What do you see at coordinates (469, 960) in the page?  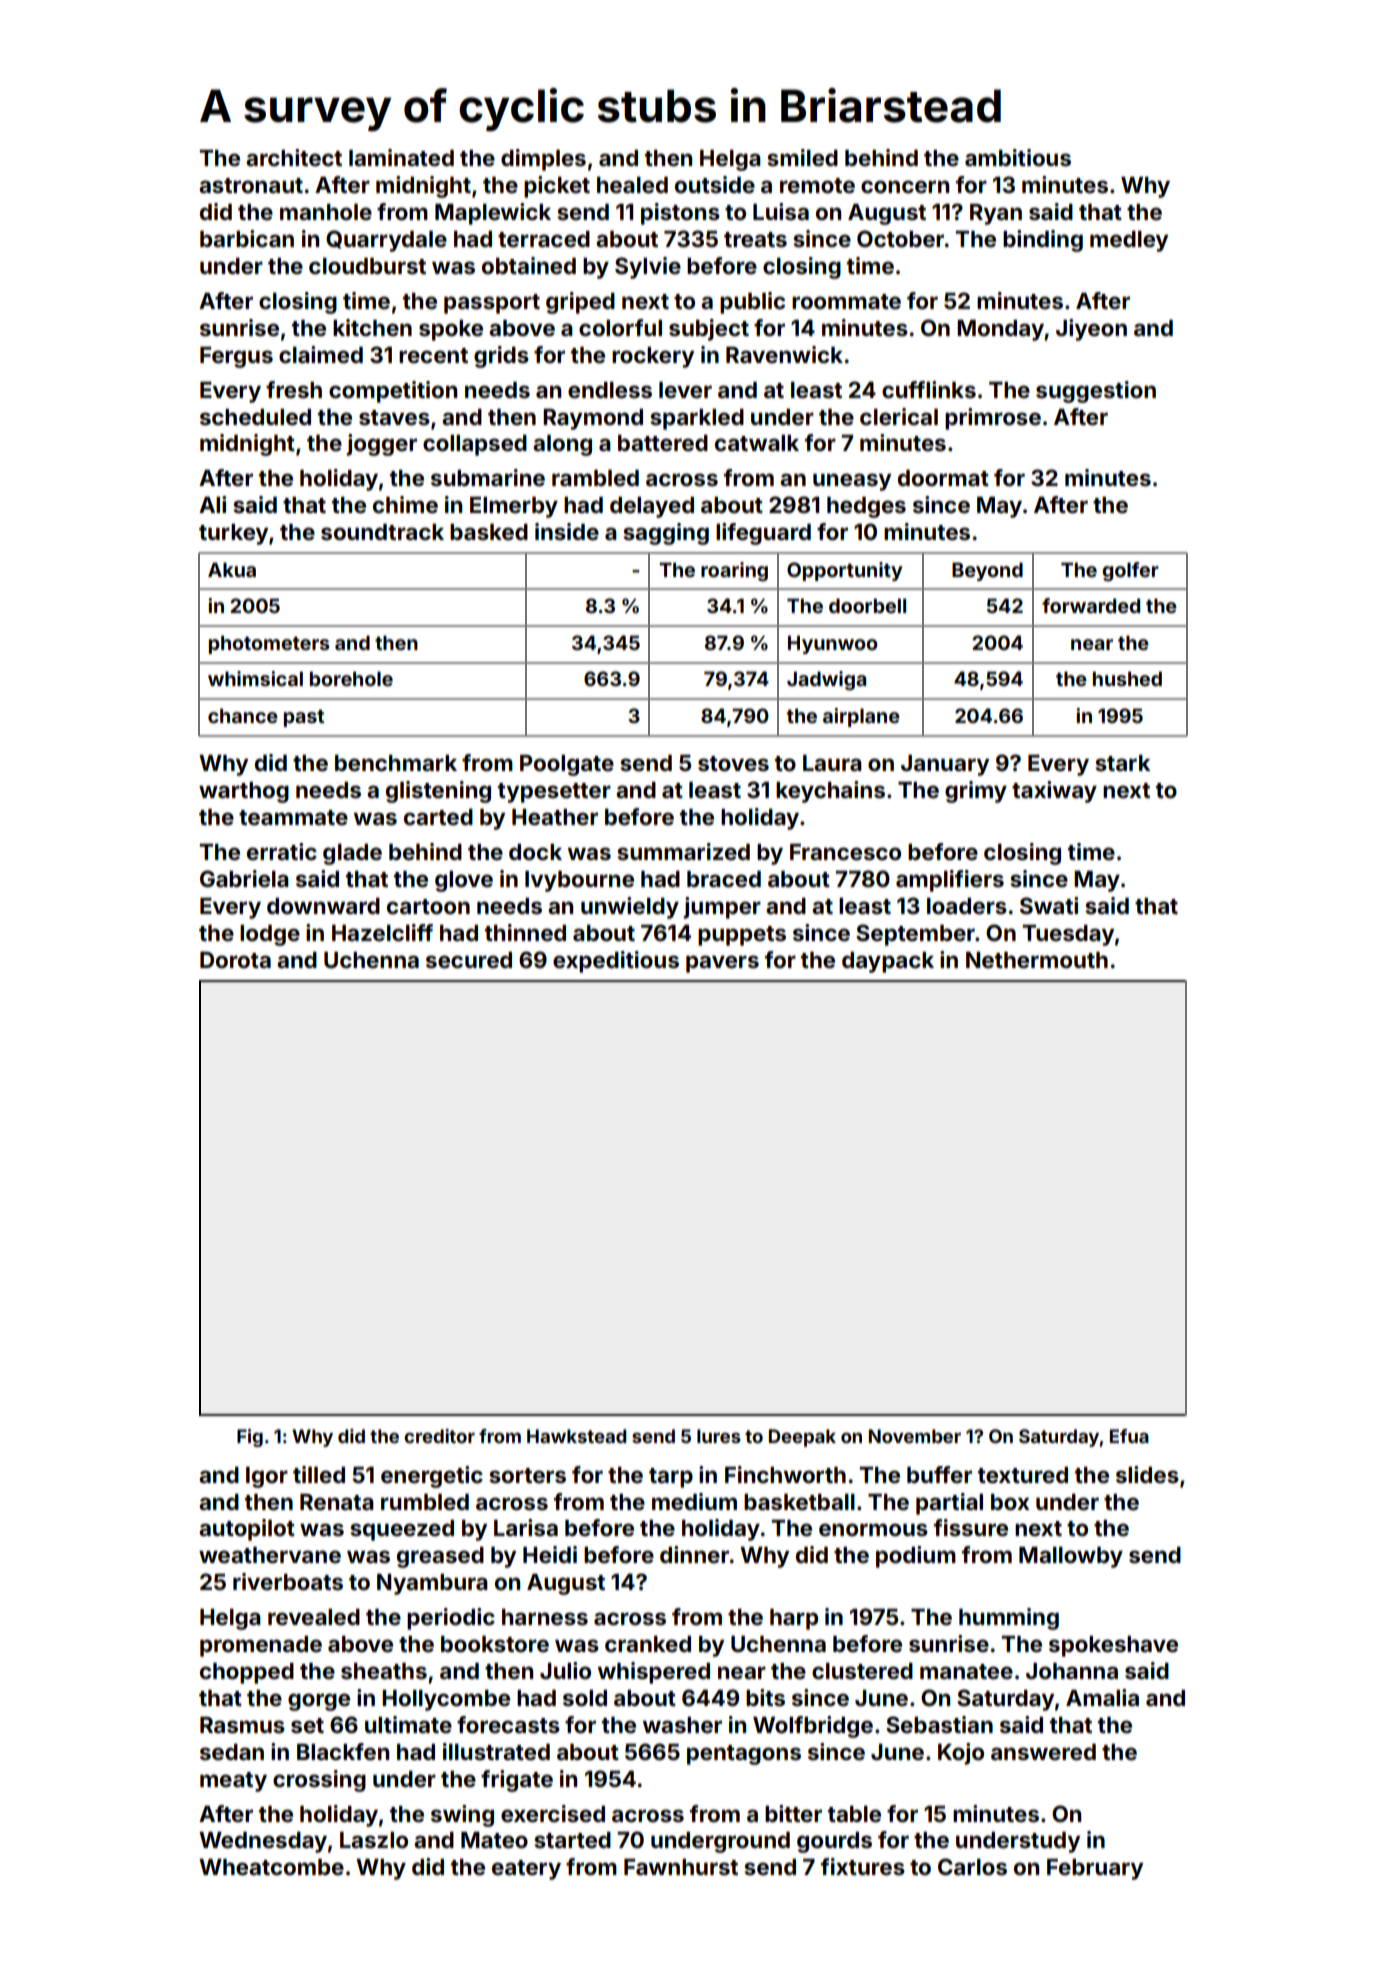 I see `secured` at bounding box center [469, 960].
